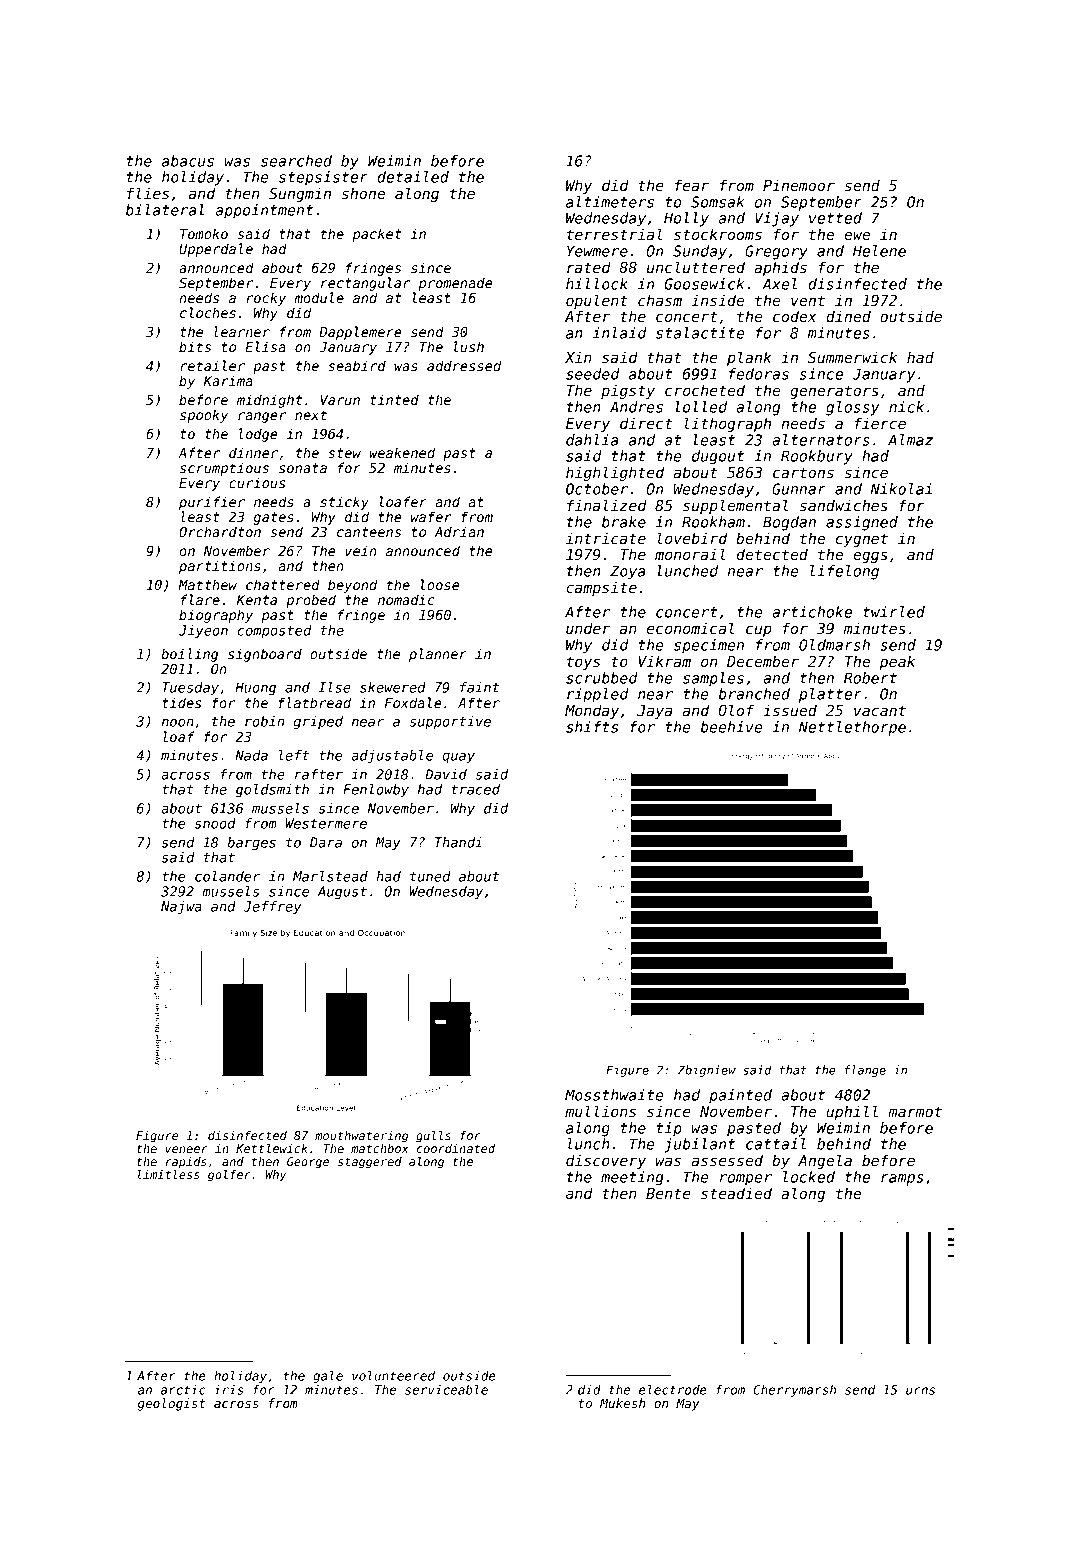 The width and height of the screenshot is (1074, 1556). I want to click on detailed, so click(413, 177).
